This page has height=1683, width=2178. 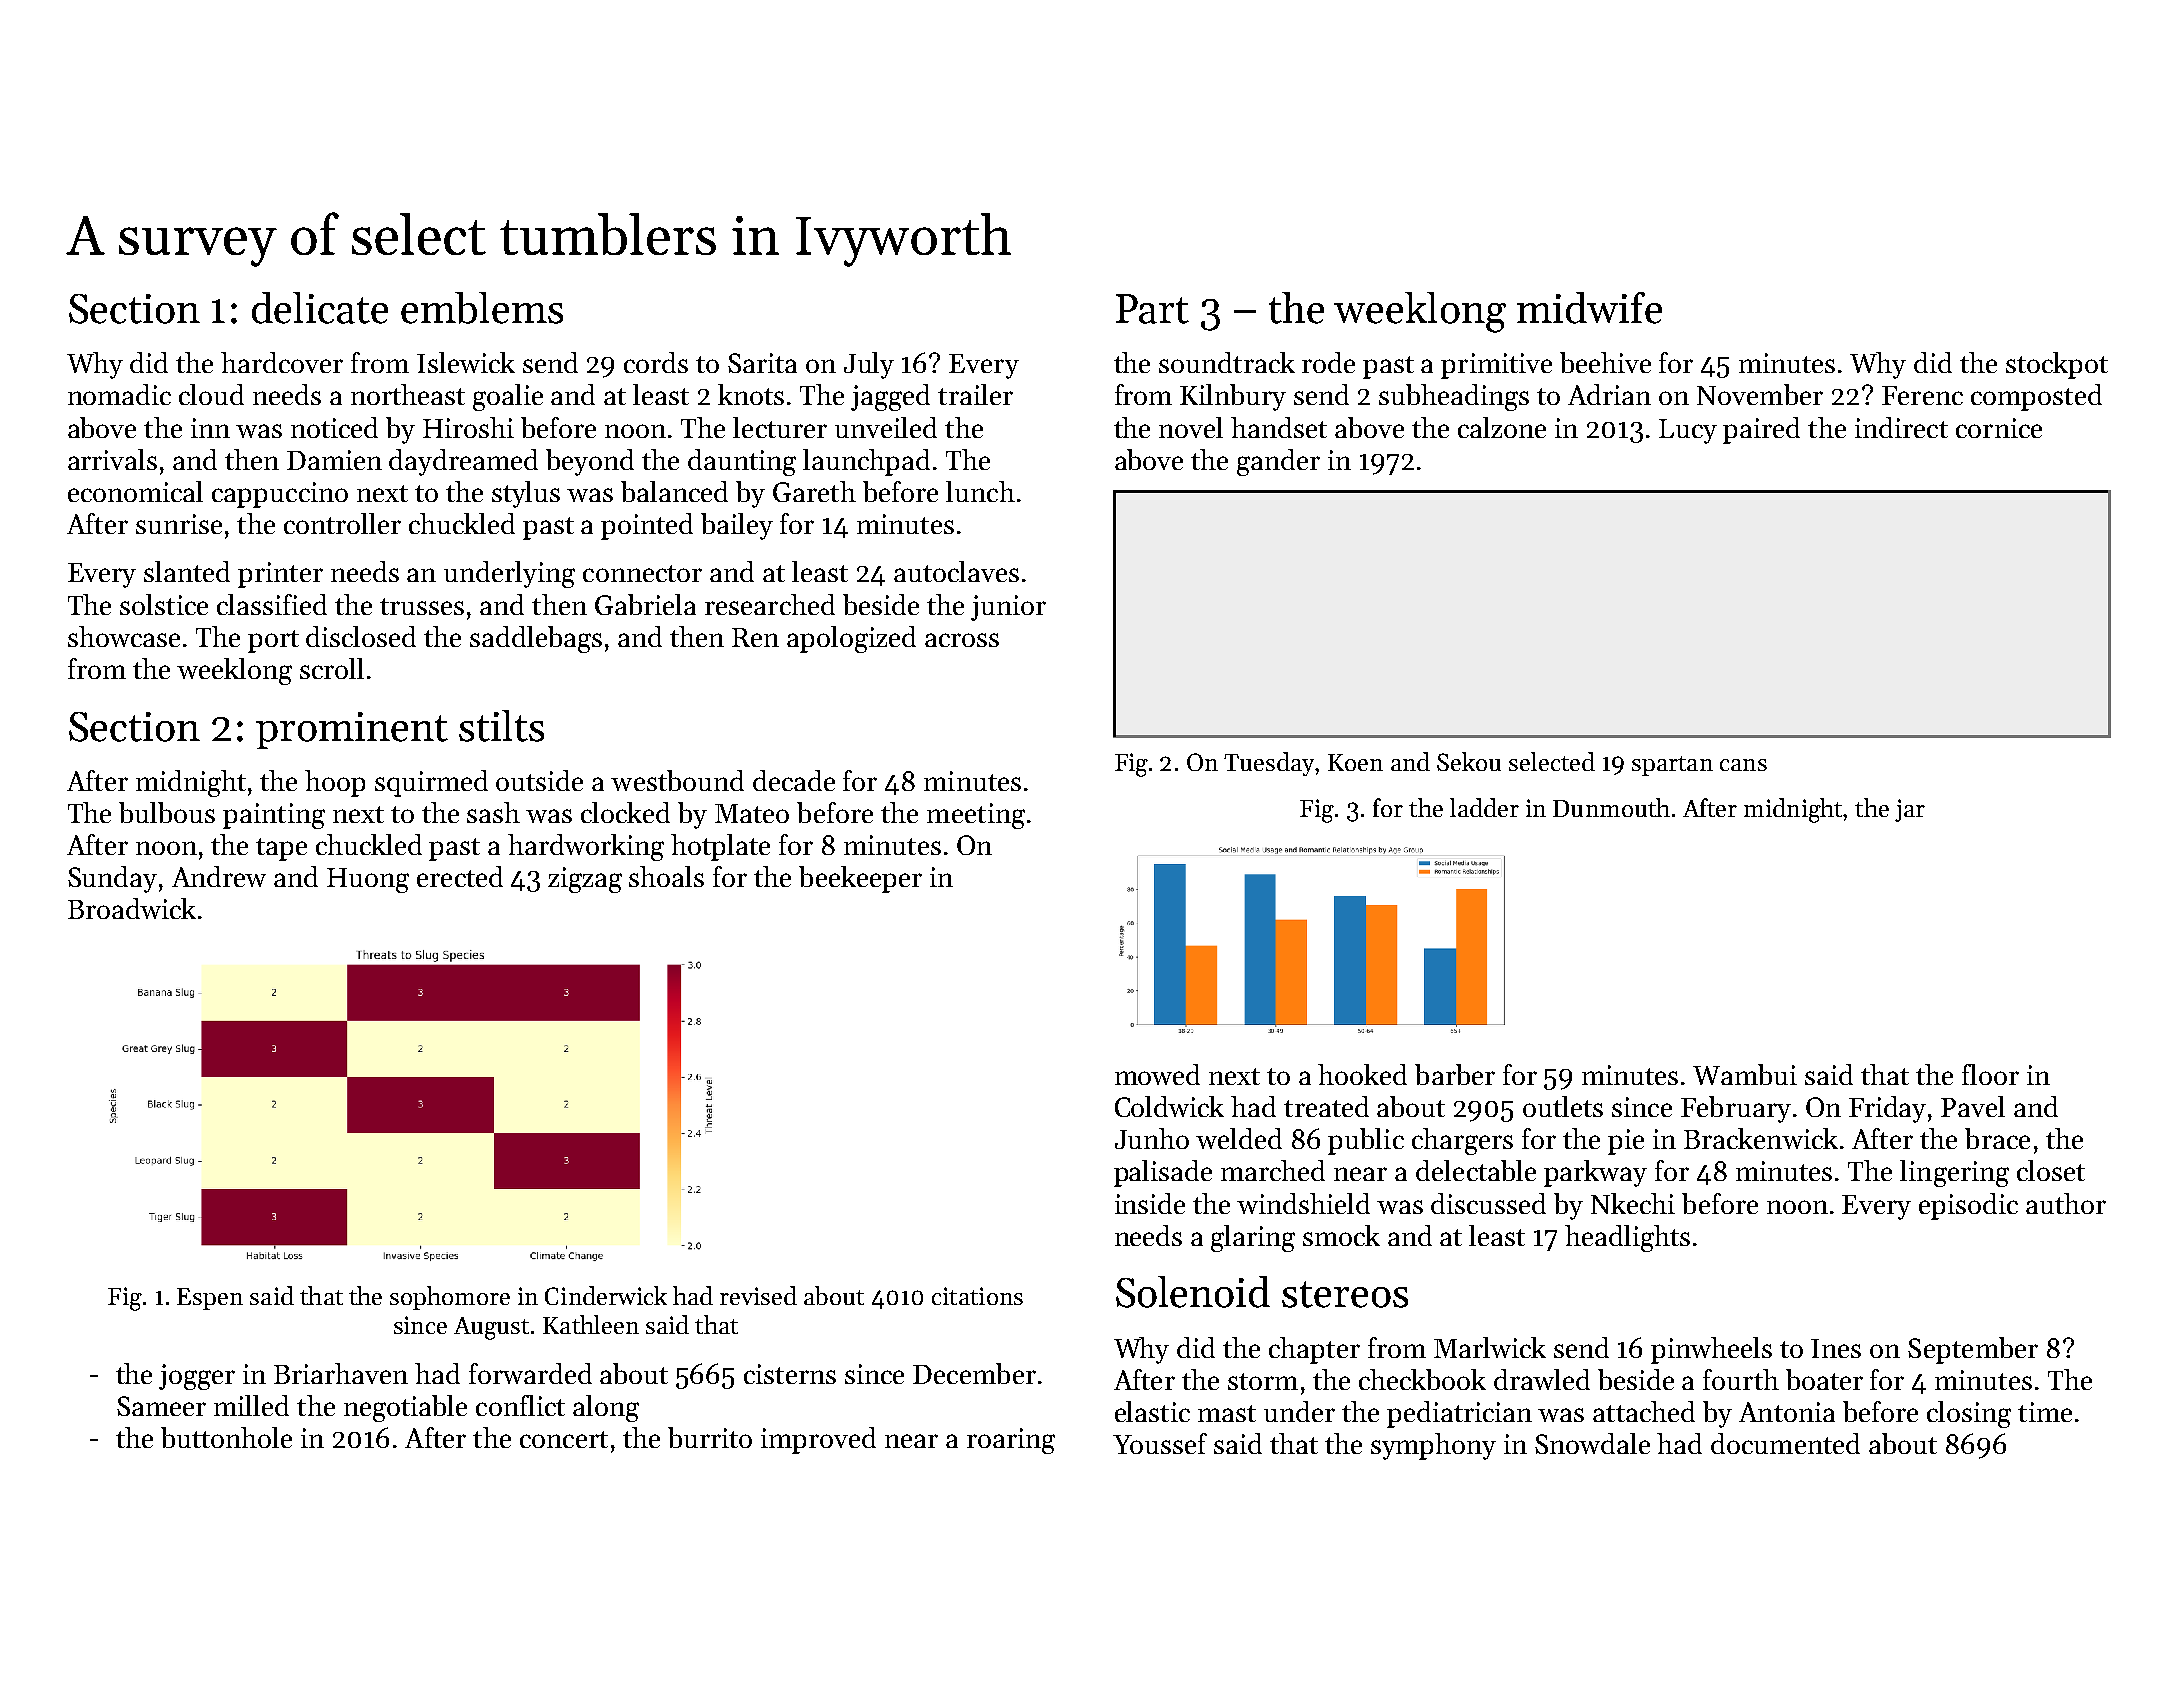 What do you see at coordinates (976, 816) in the page?
I see `meeting` at bounding box center [976, 816].
